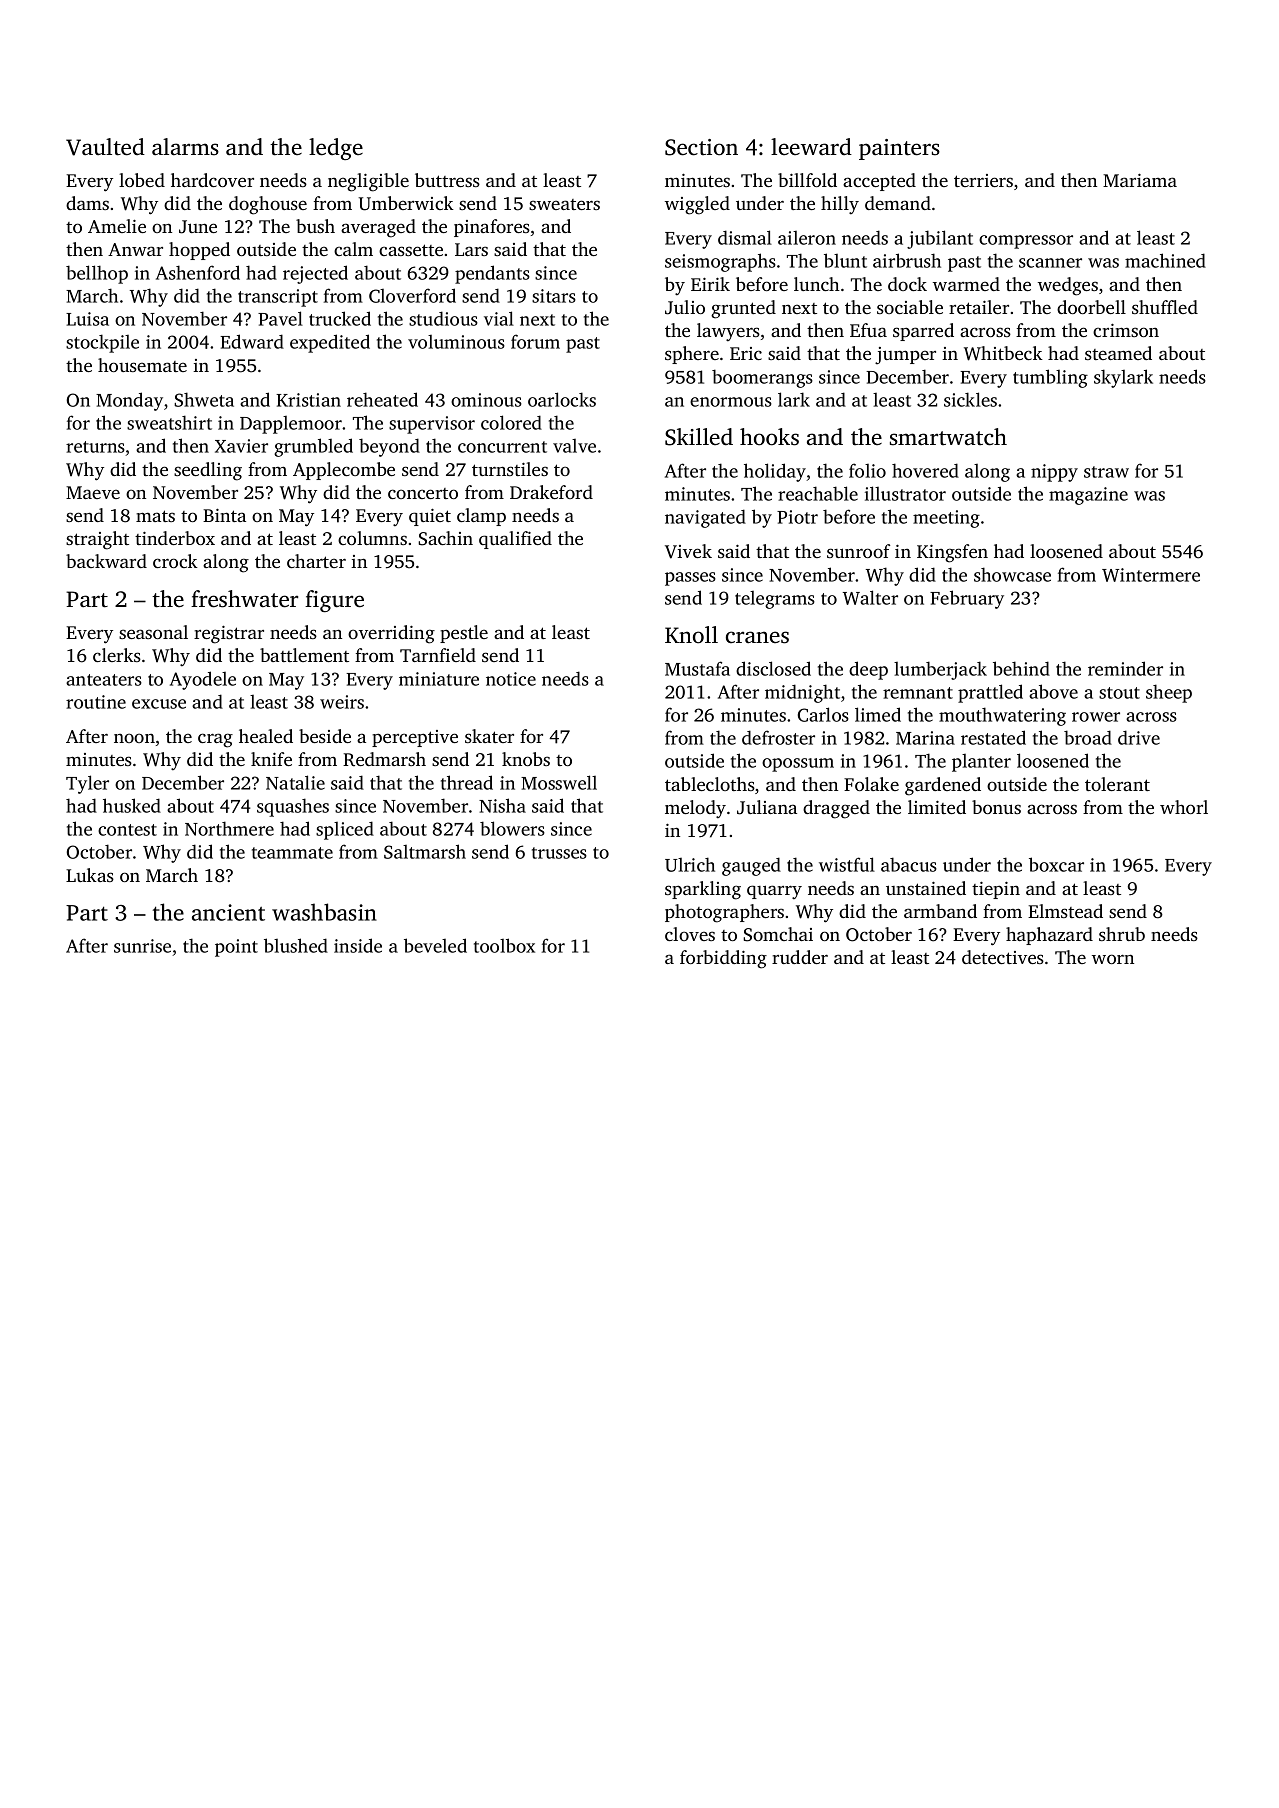 This screenshot has width=1279, height=1808. What do you see at coordinates (697, 668) in the screenshot?
I see `Mustafa` at bounding box center [697, 668].
